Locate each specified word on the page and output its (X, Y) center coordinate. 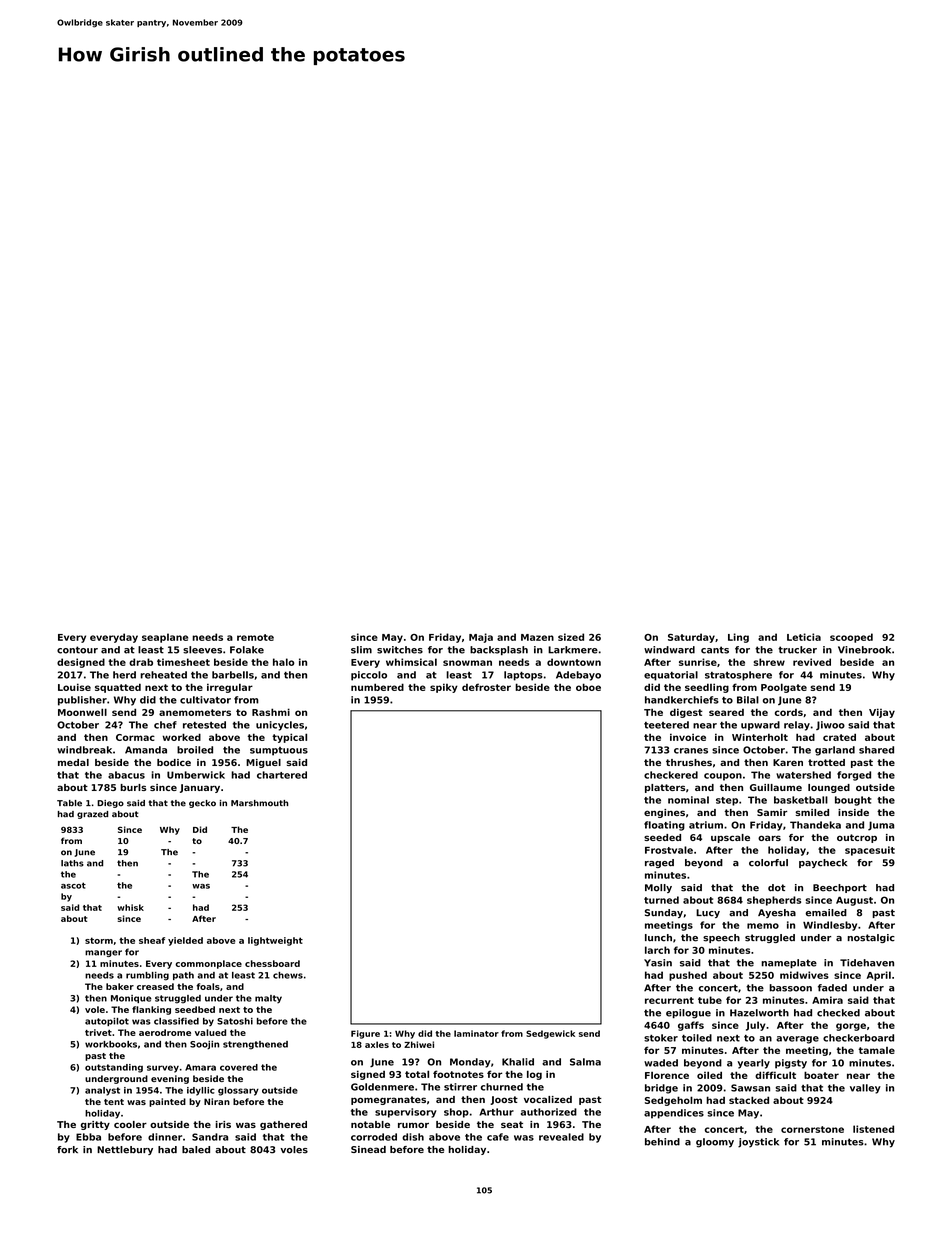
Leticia (804, 637)
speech (721, 938)
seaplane (165, 638)
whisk (130, 907)
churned (502, 1087)
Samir (772, 812)
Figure (365, 1034)
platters (665, 788)
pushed (688, 976)
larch (657, 950)
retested (204, 725)
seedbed (195, 1009)
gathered (283, 1125)
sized (571, 637)
